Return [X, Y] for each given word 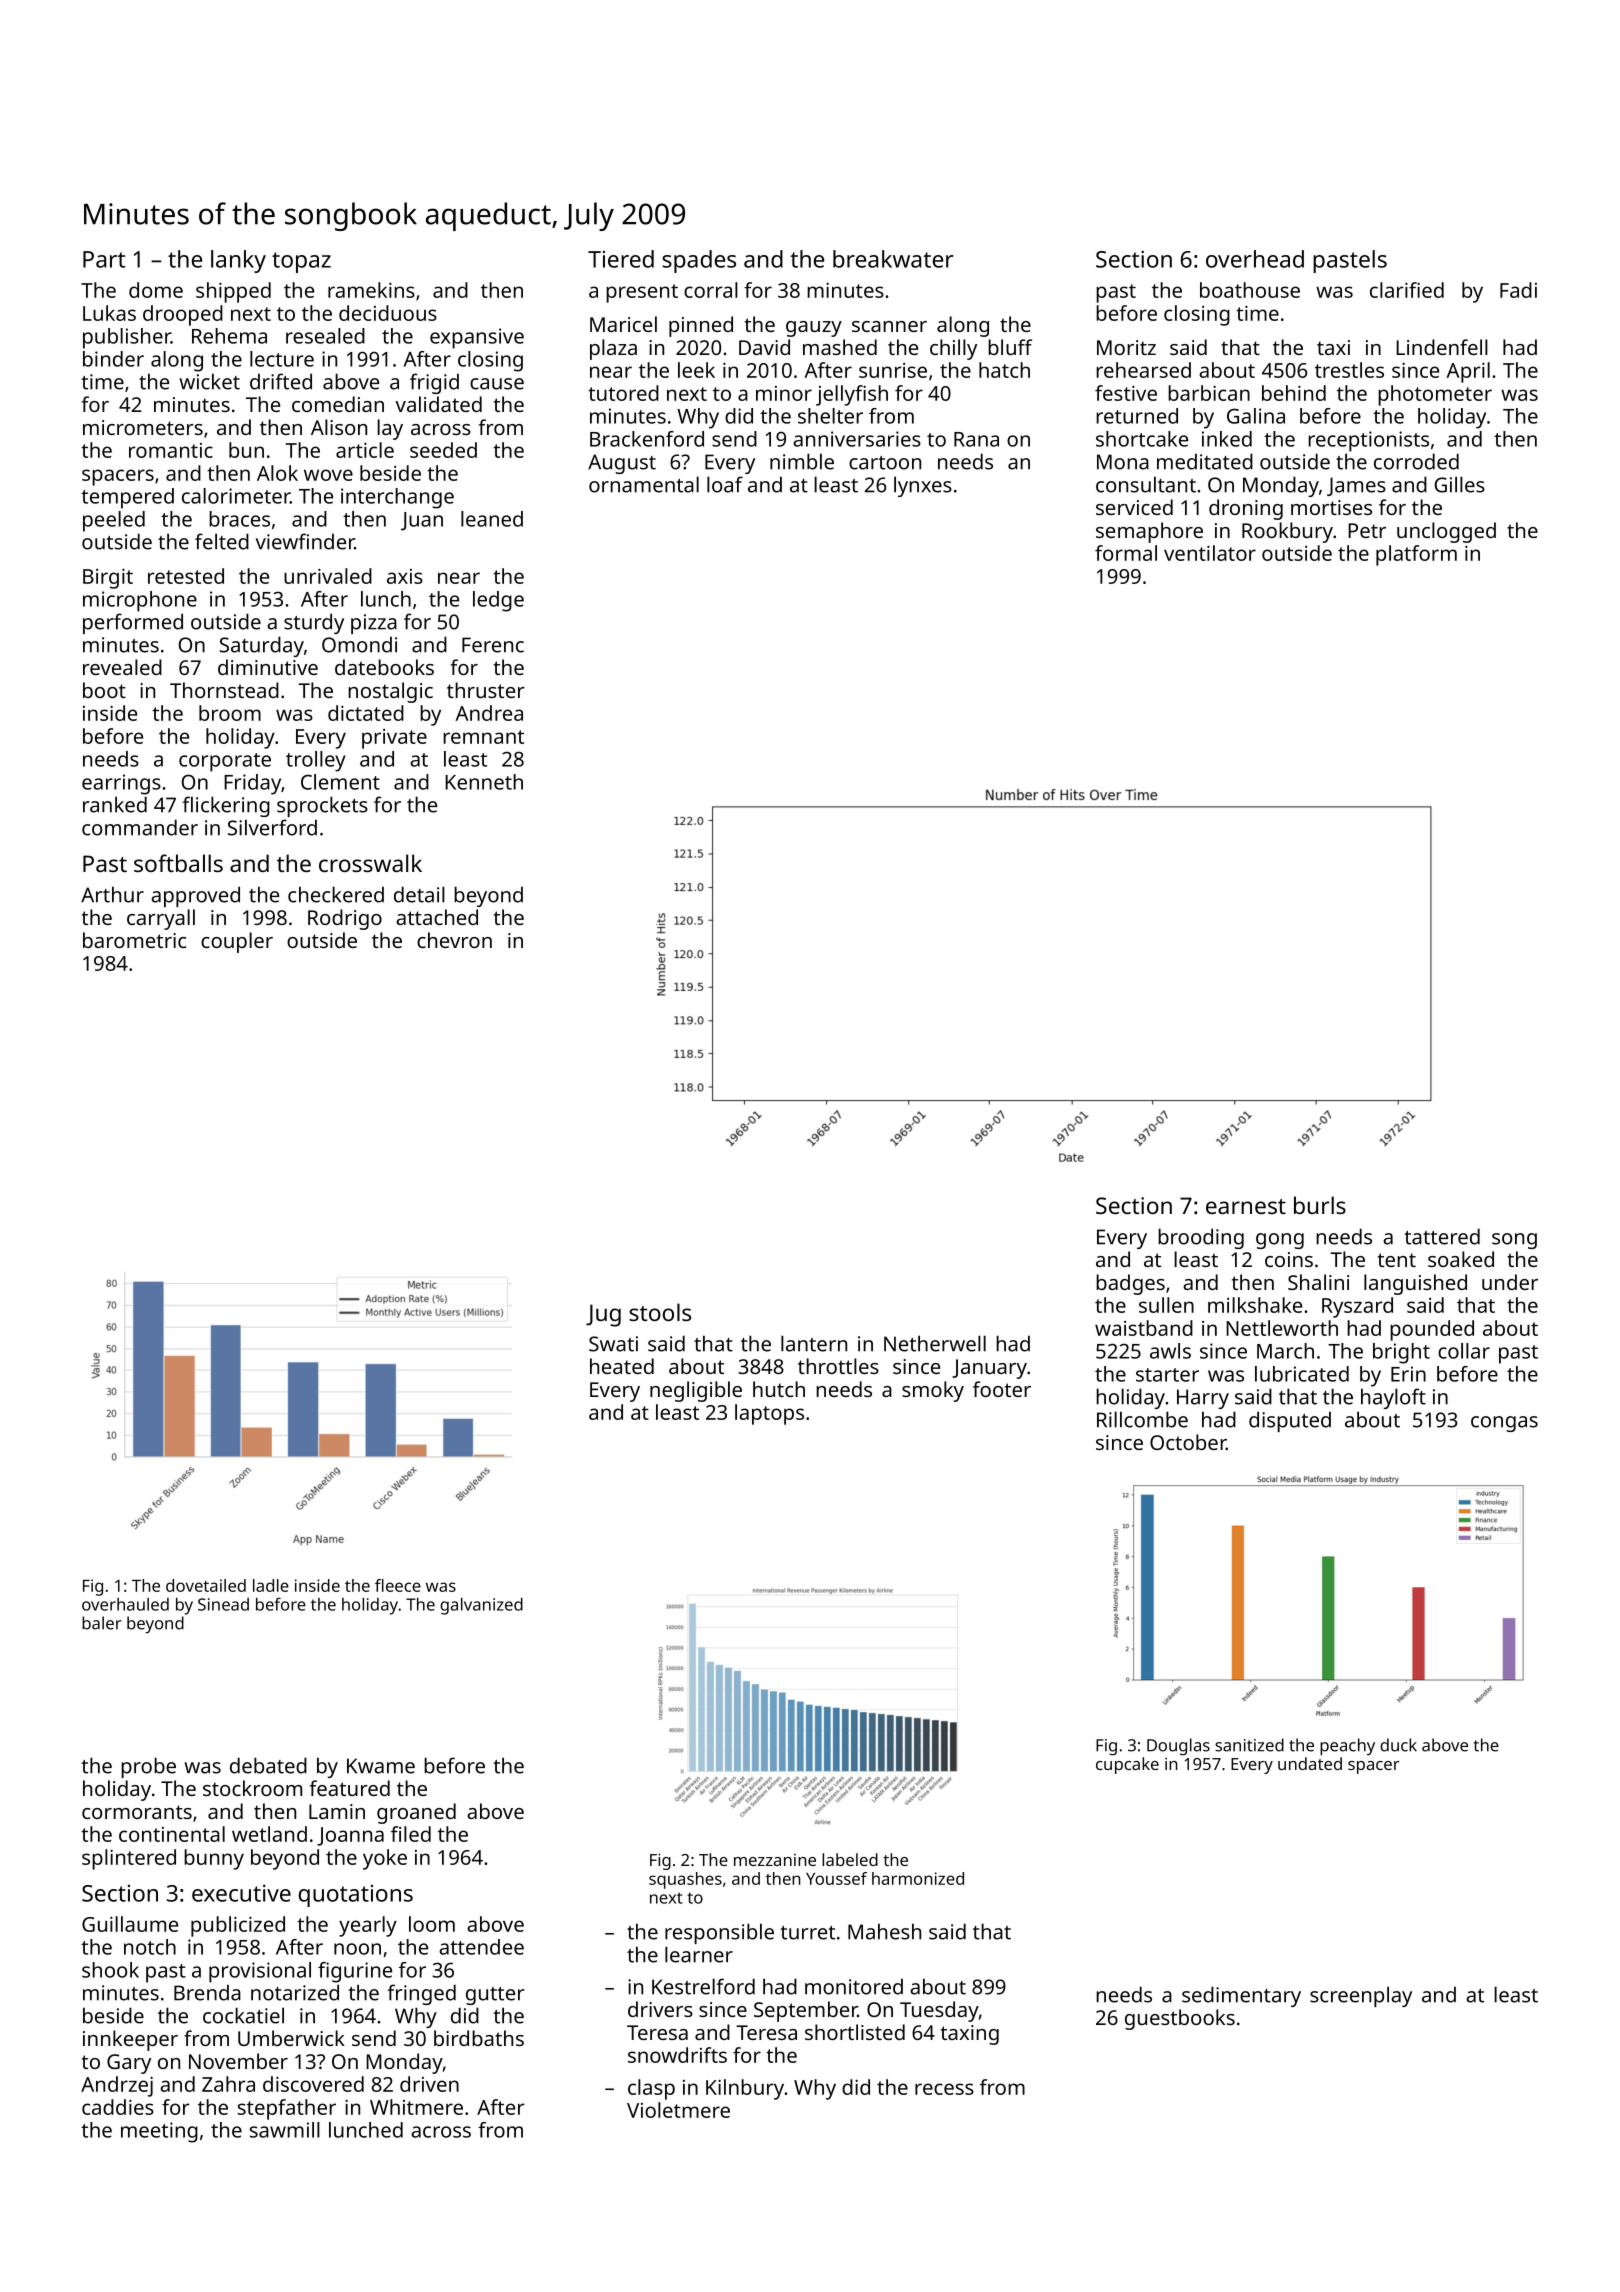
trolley [316, 761]
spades [699, 261]
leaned [492, 519]
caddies [118, 2107]
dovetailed [206, 1585]
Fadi [1518, 290]
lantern [814, 1343]
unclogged [1446, 532]
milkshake [1255, 1305]
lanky [238, 261]
